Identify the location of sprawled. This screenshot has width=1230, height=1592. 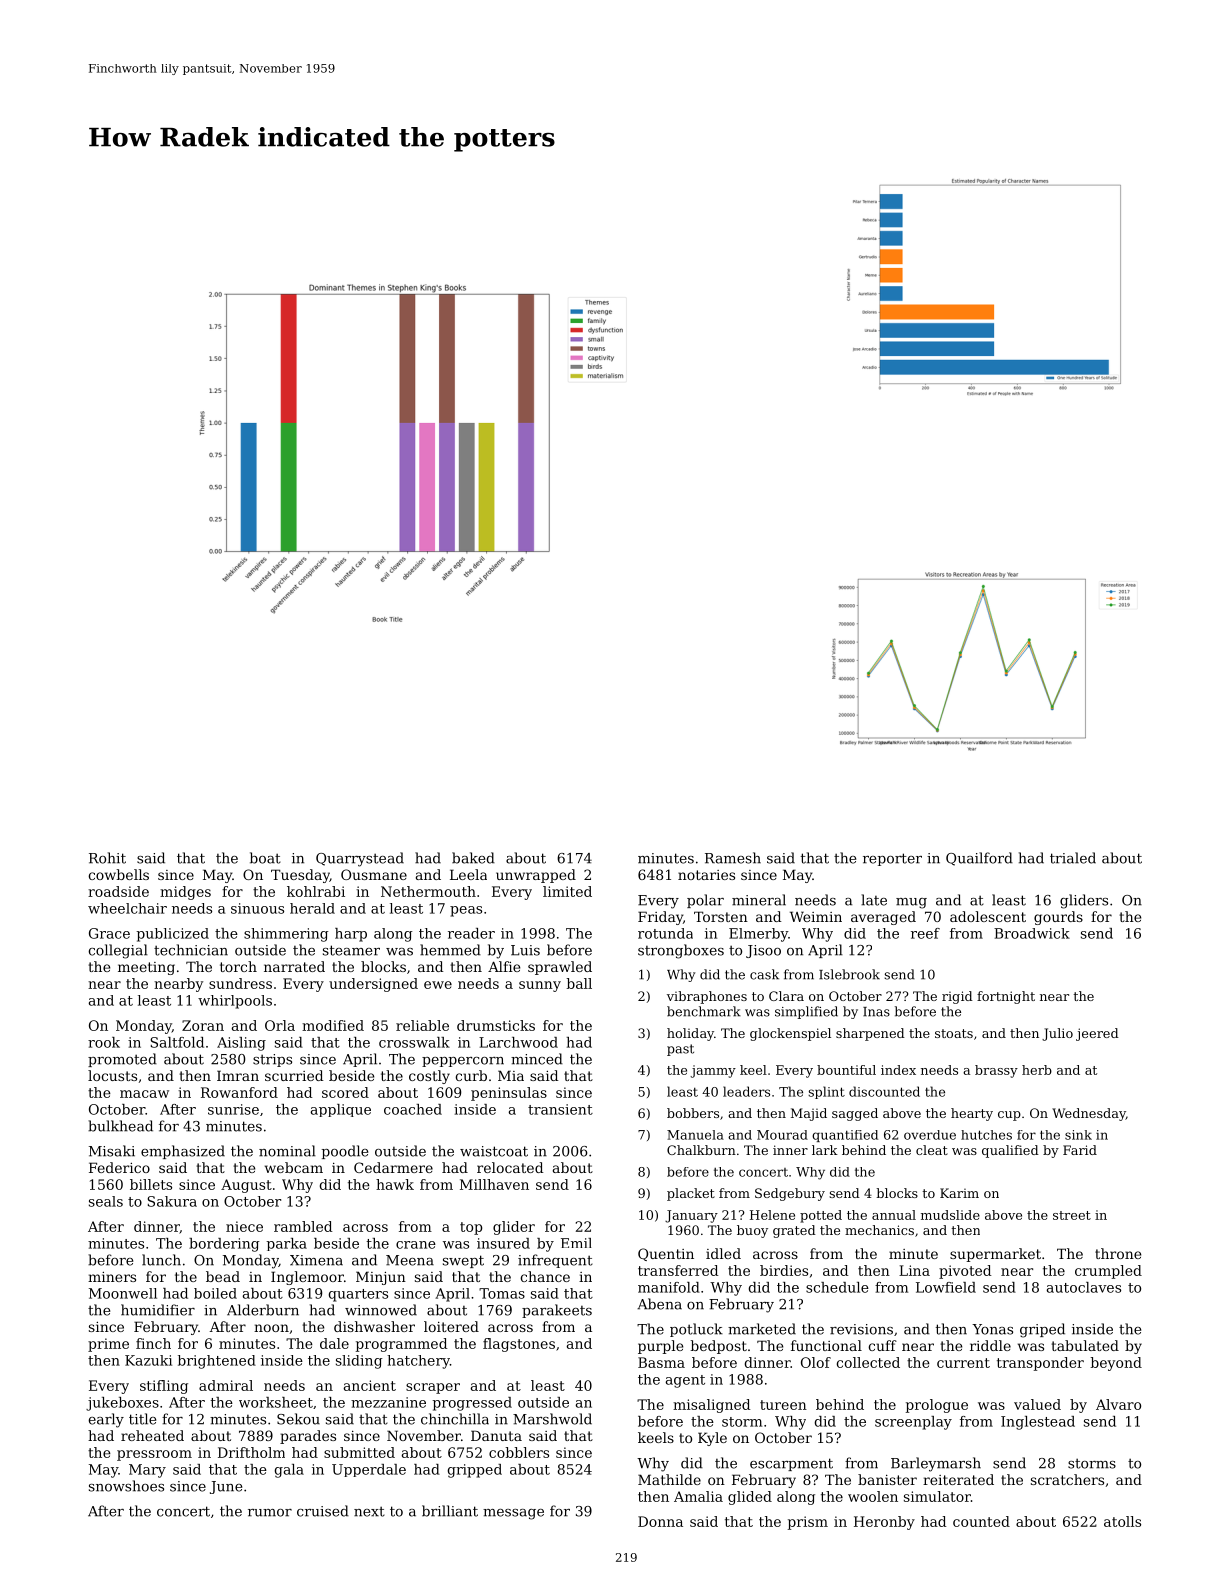
(560, 968).
